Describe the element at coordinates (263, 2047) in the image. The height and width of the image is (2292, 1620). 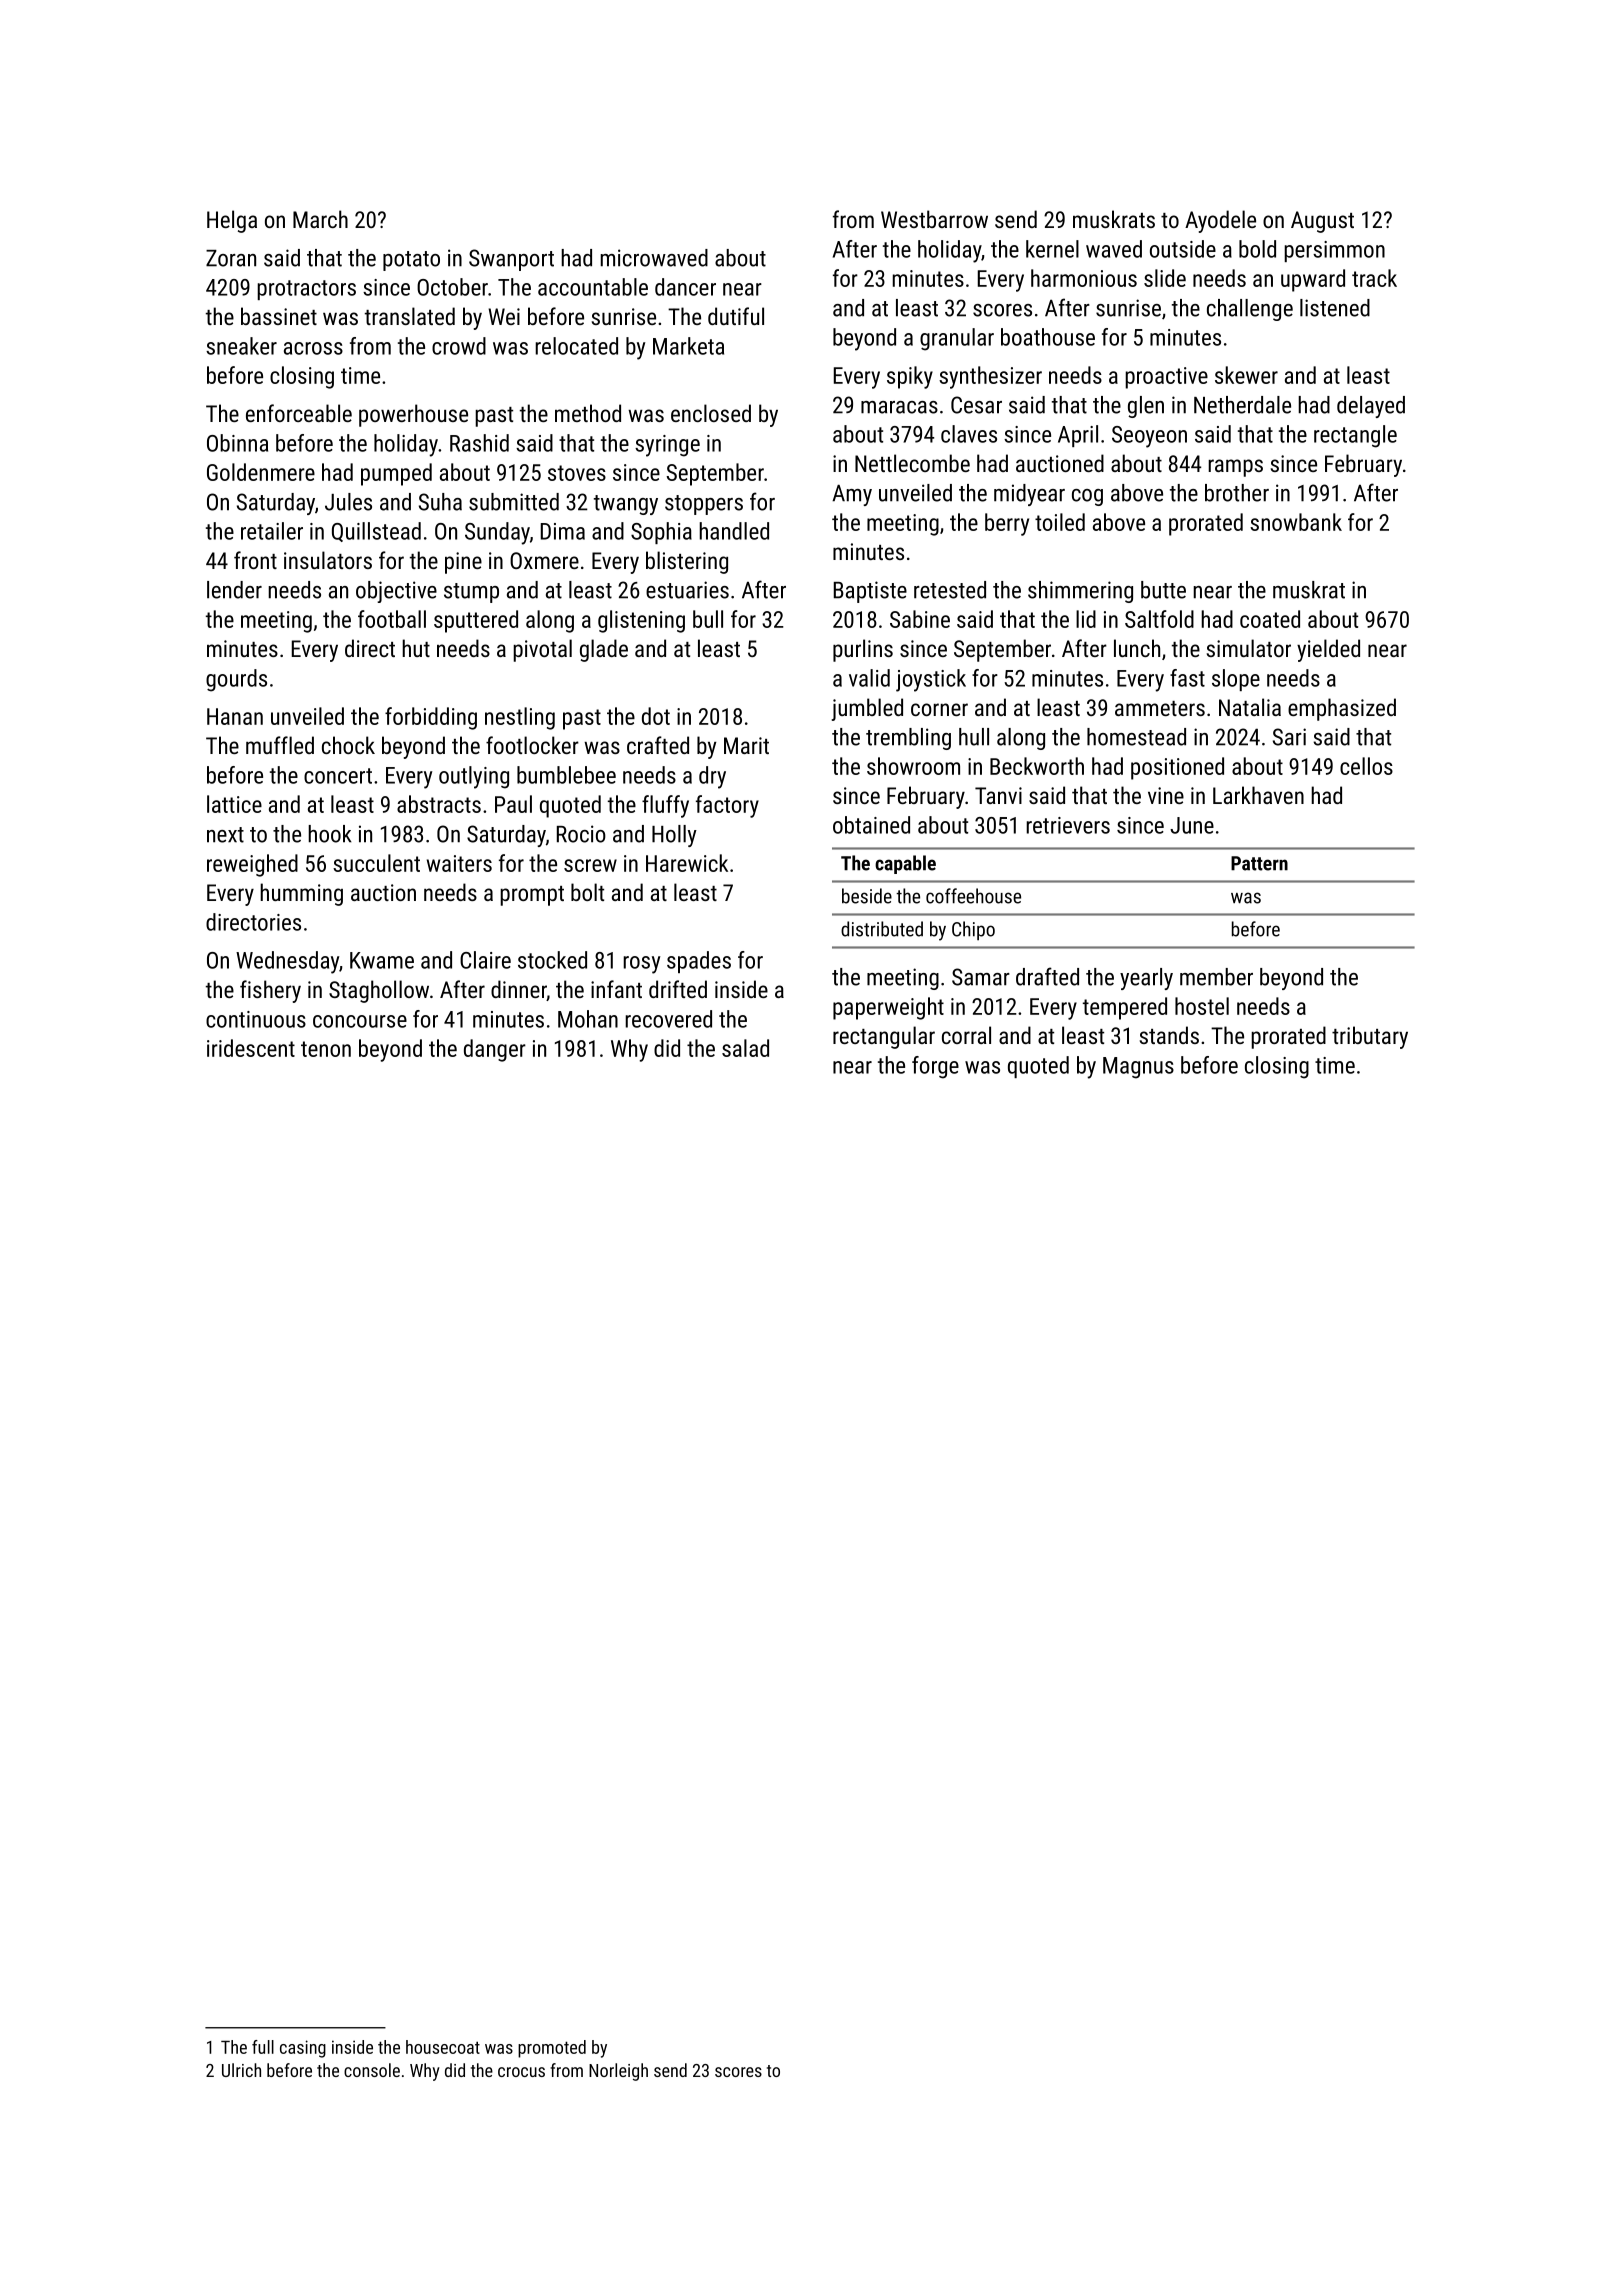
I see `full` at that location.
